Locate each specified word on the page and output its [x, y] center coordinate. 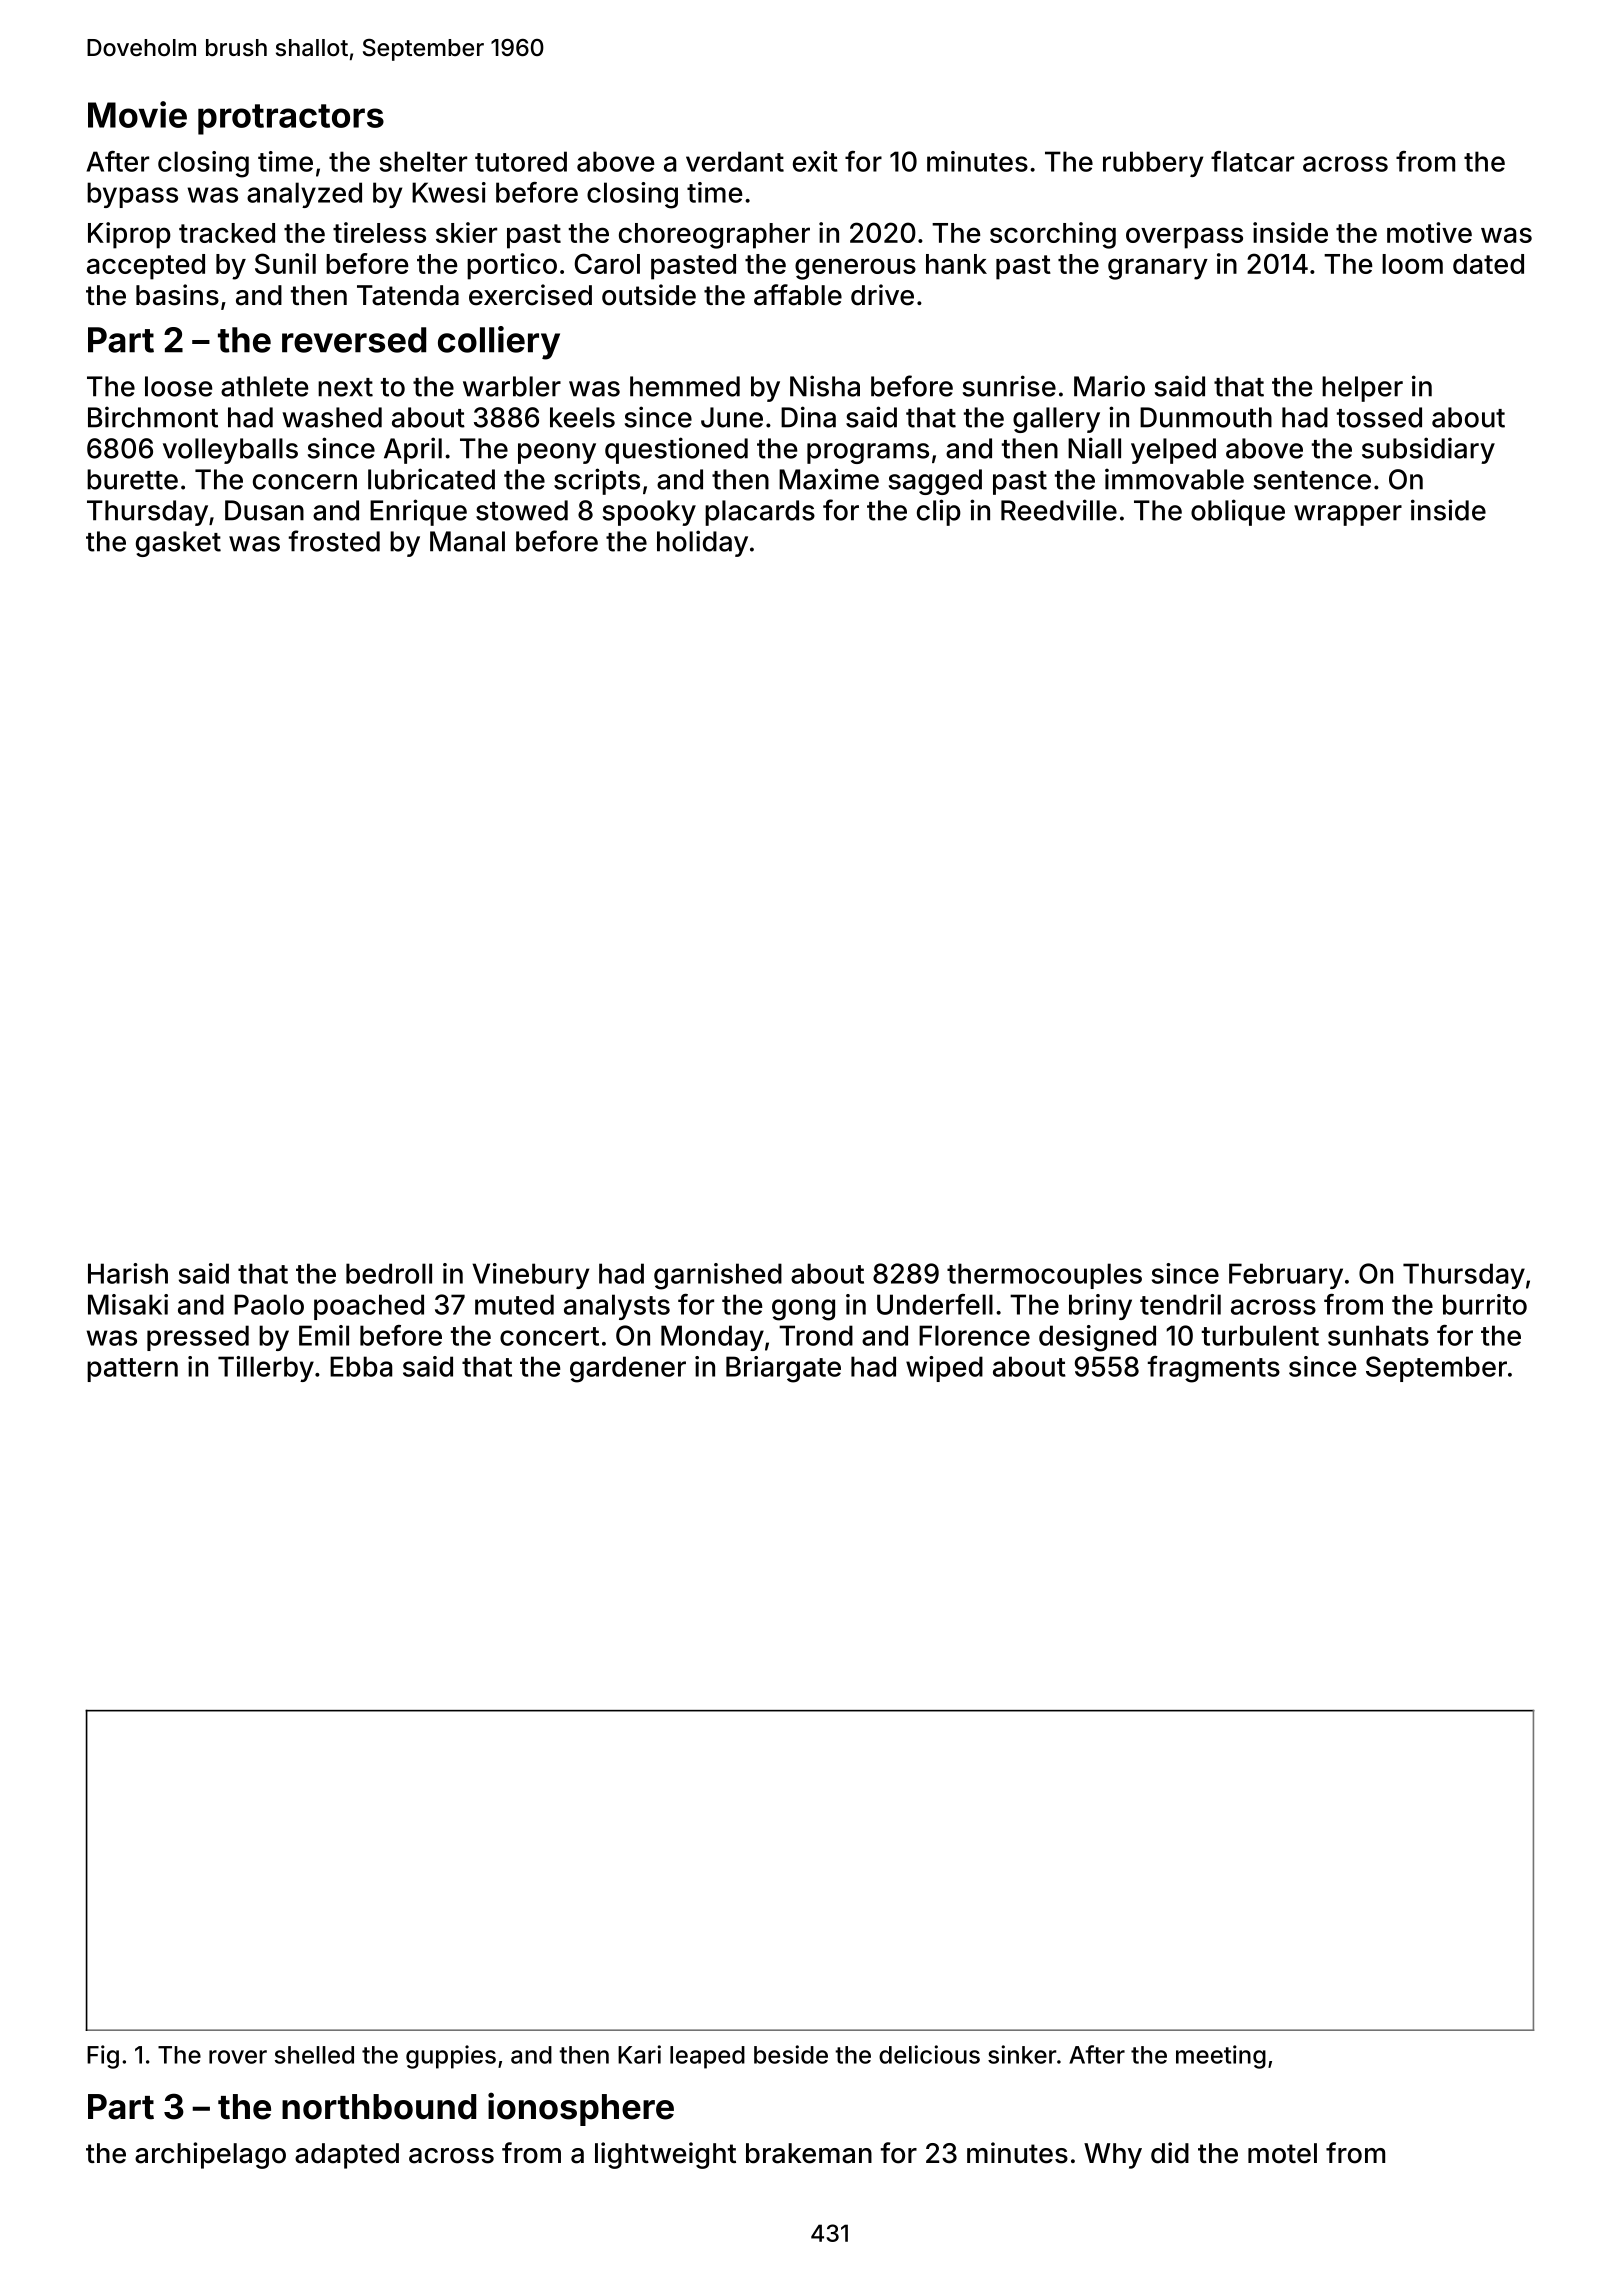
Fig [103, 2057]
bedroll [389, 1273]
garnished [718, 1276]
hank [956, 264]
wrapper [1348, 515]
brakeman [809, 2153]
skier [466, 232]
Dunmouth [1206, 417]
